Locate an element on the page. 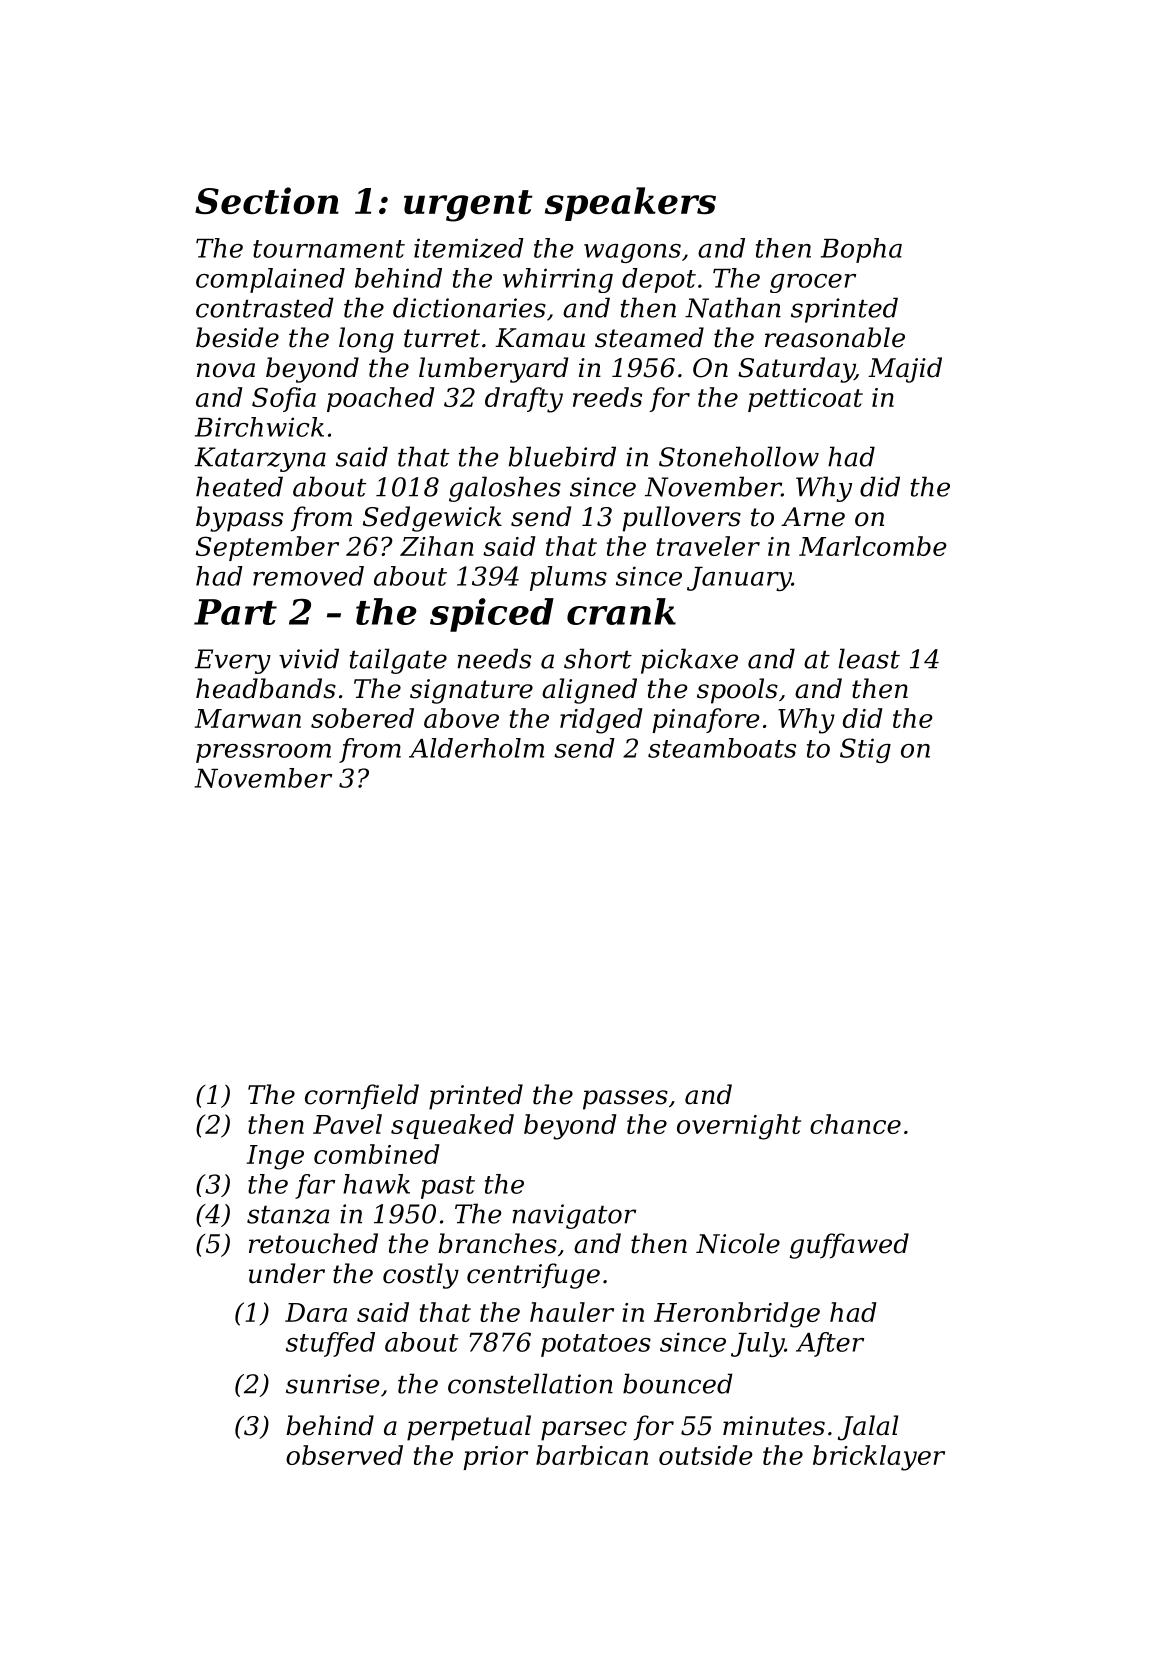 The image size is (1165, 1654). Stonehollow is located at coordinates (739, 456).
